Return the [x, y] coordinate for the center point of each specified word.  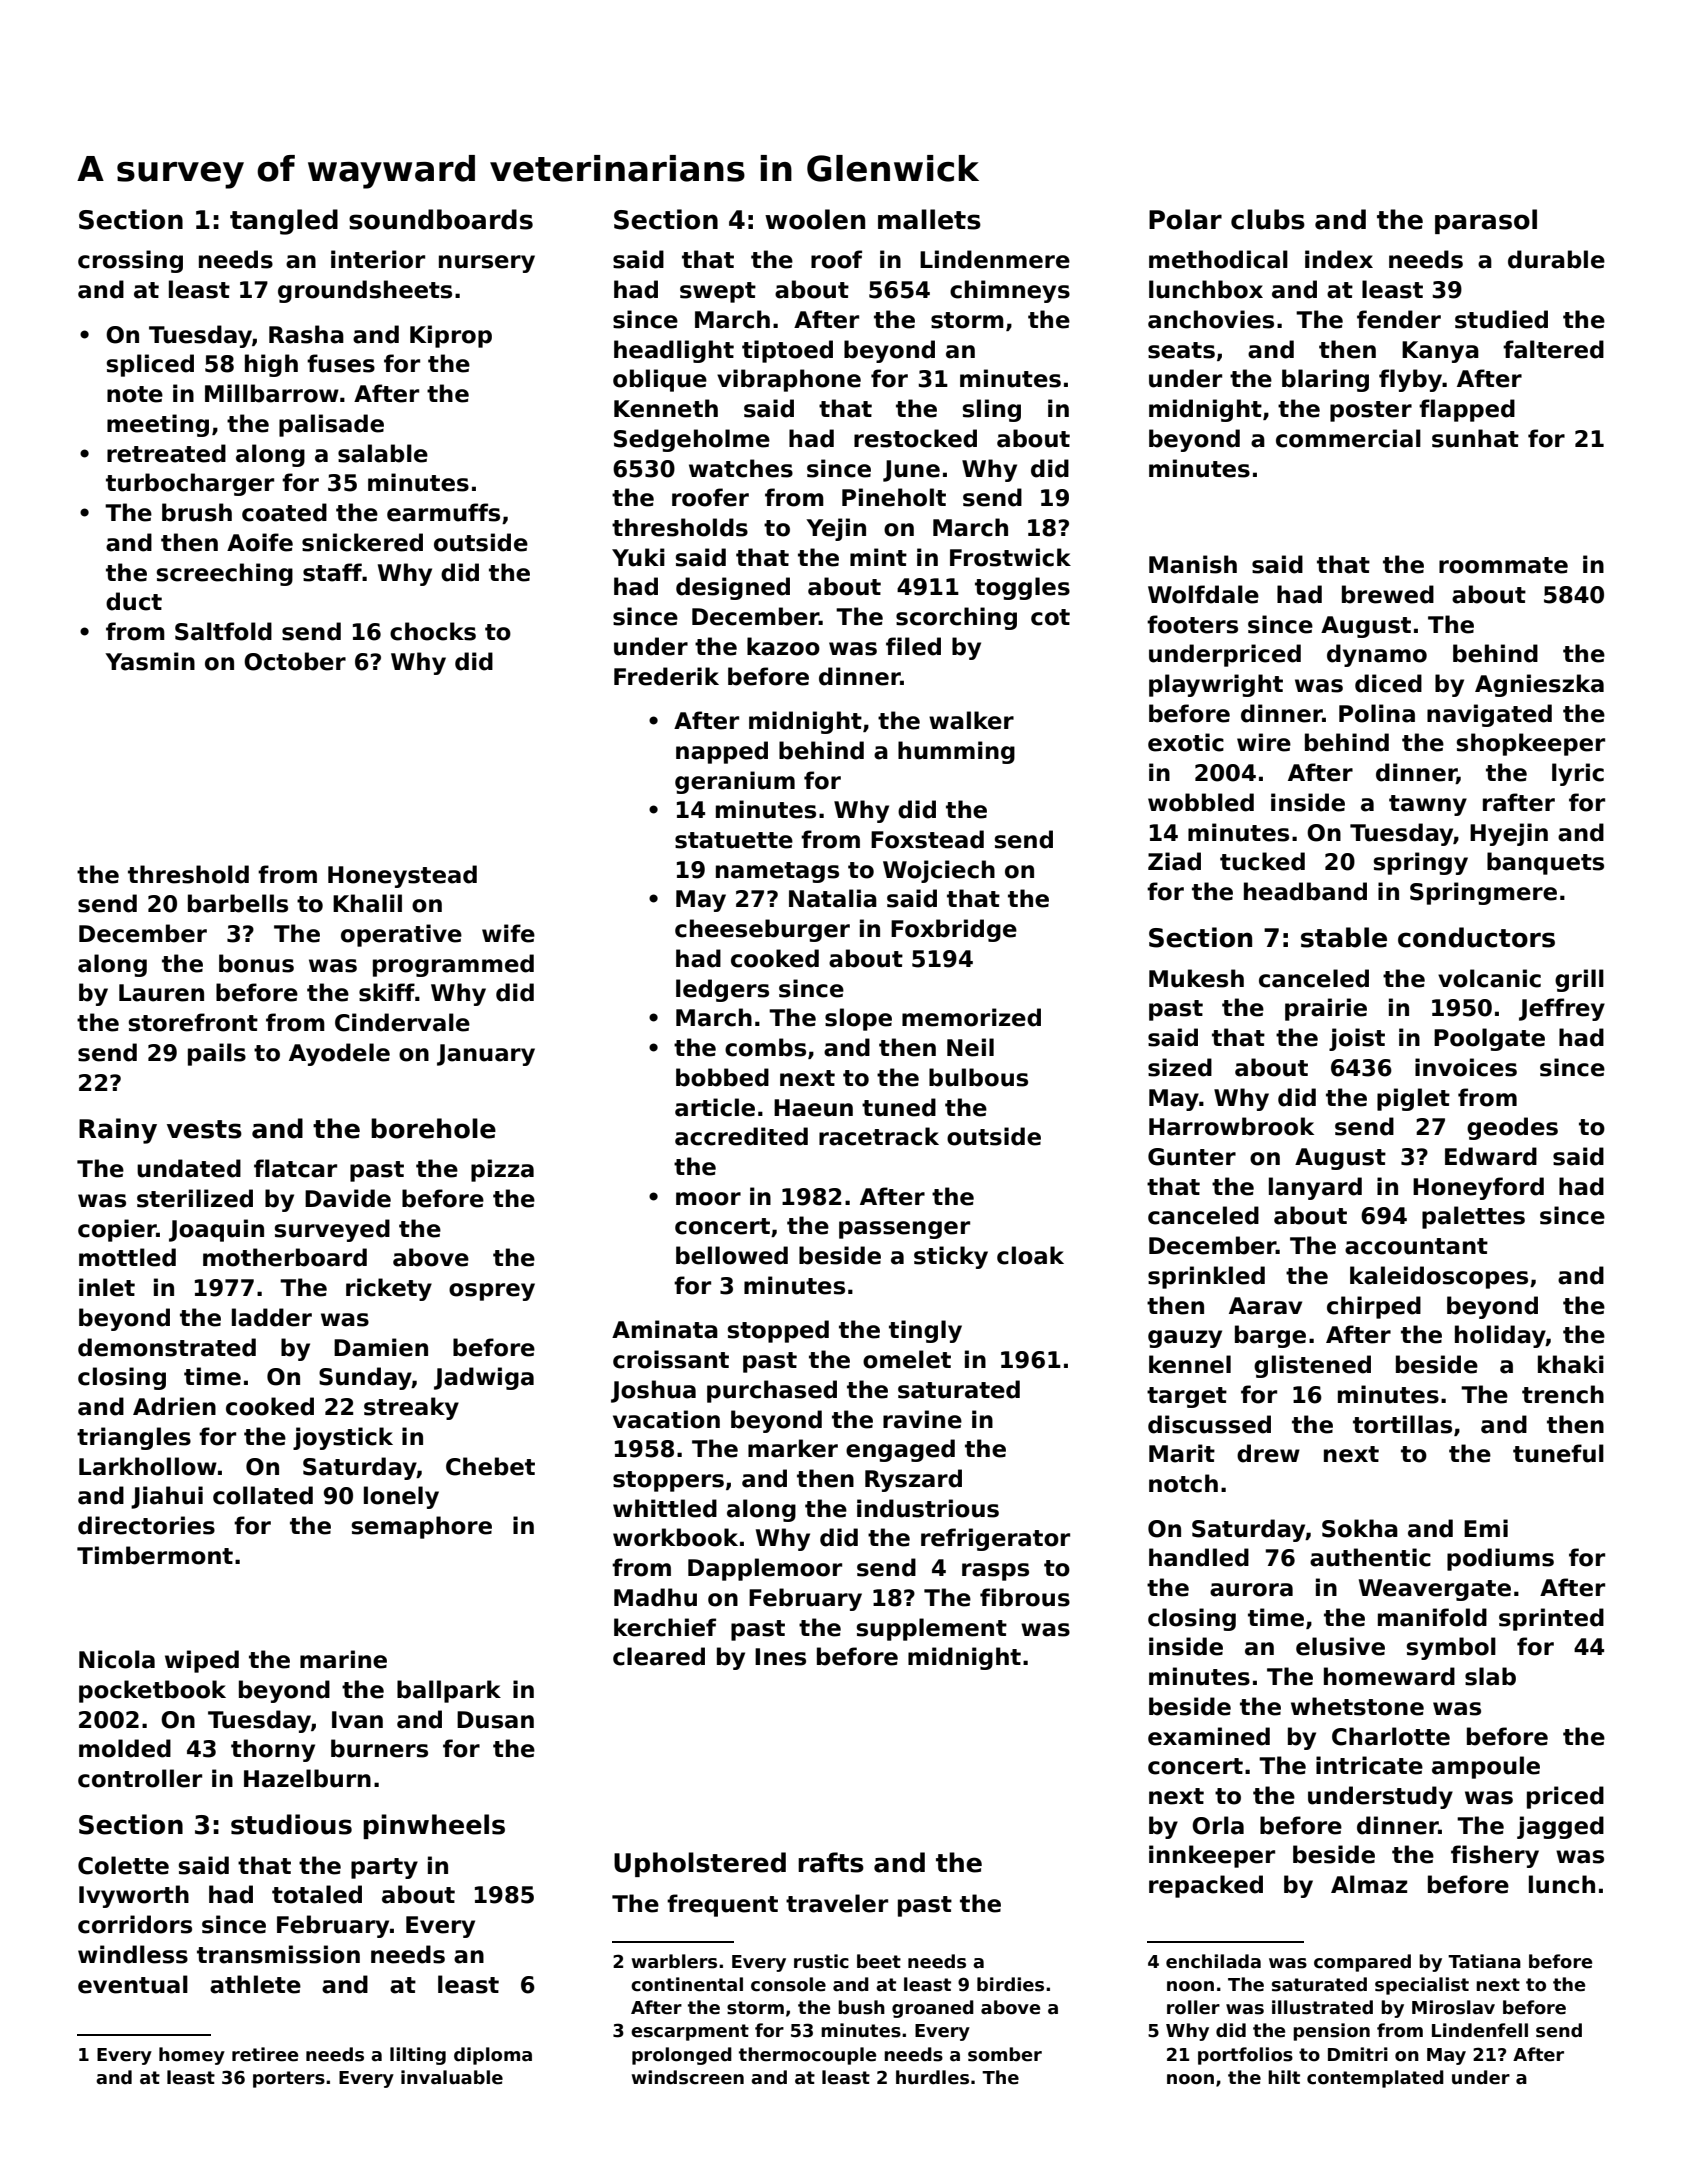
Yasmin [150, 661]
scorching [956, 618]
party [384, 1868]
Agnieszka [1539, 685]
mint [878, 557]
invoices [1466, 1067]
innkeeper [1212, 1856]
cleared [659, 1656]
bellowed [732, 1255]
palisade [331, 425]
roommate [1503, 565]
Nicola [117, 1659]
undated [189, 1168]
